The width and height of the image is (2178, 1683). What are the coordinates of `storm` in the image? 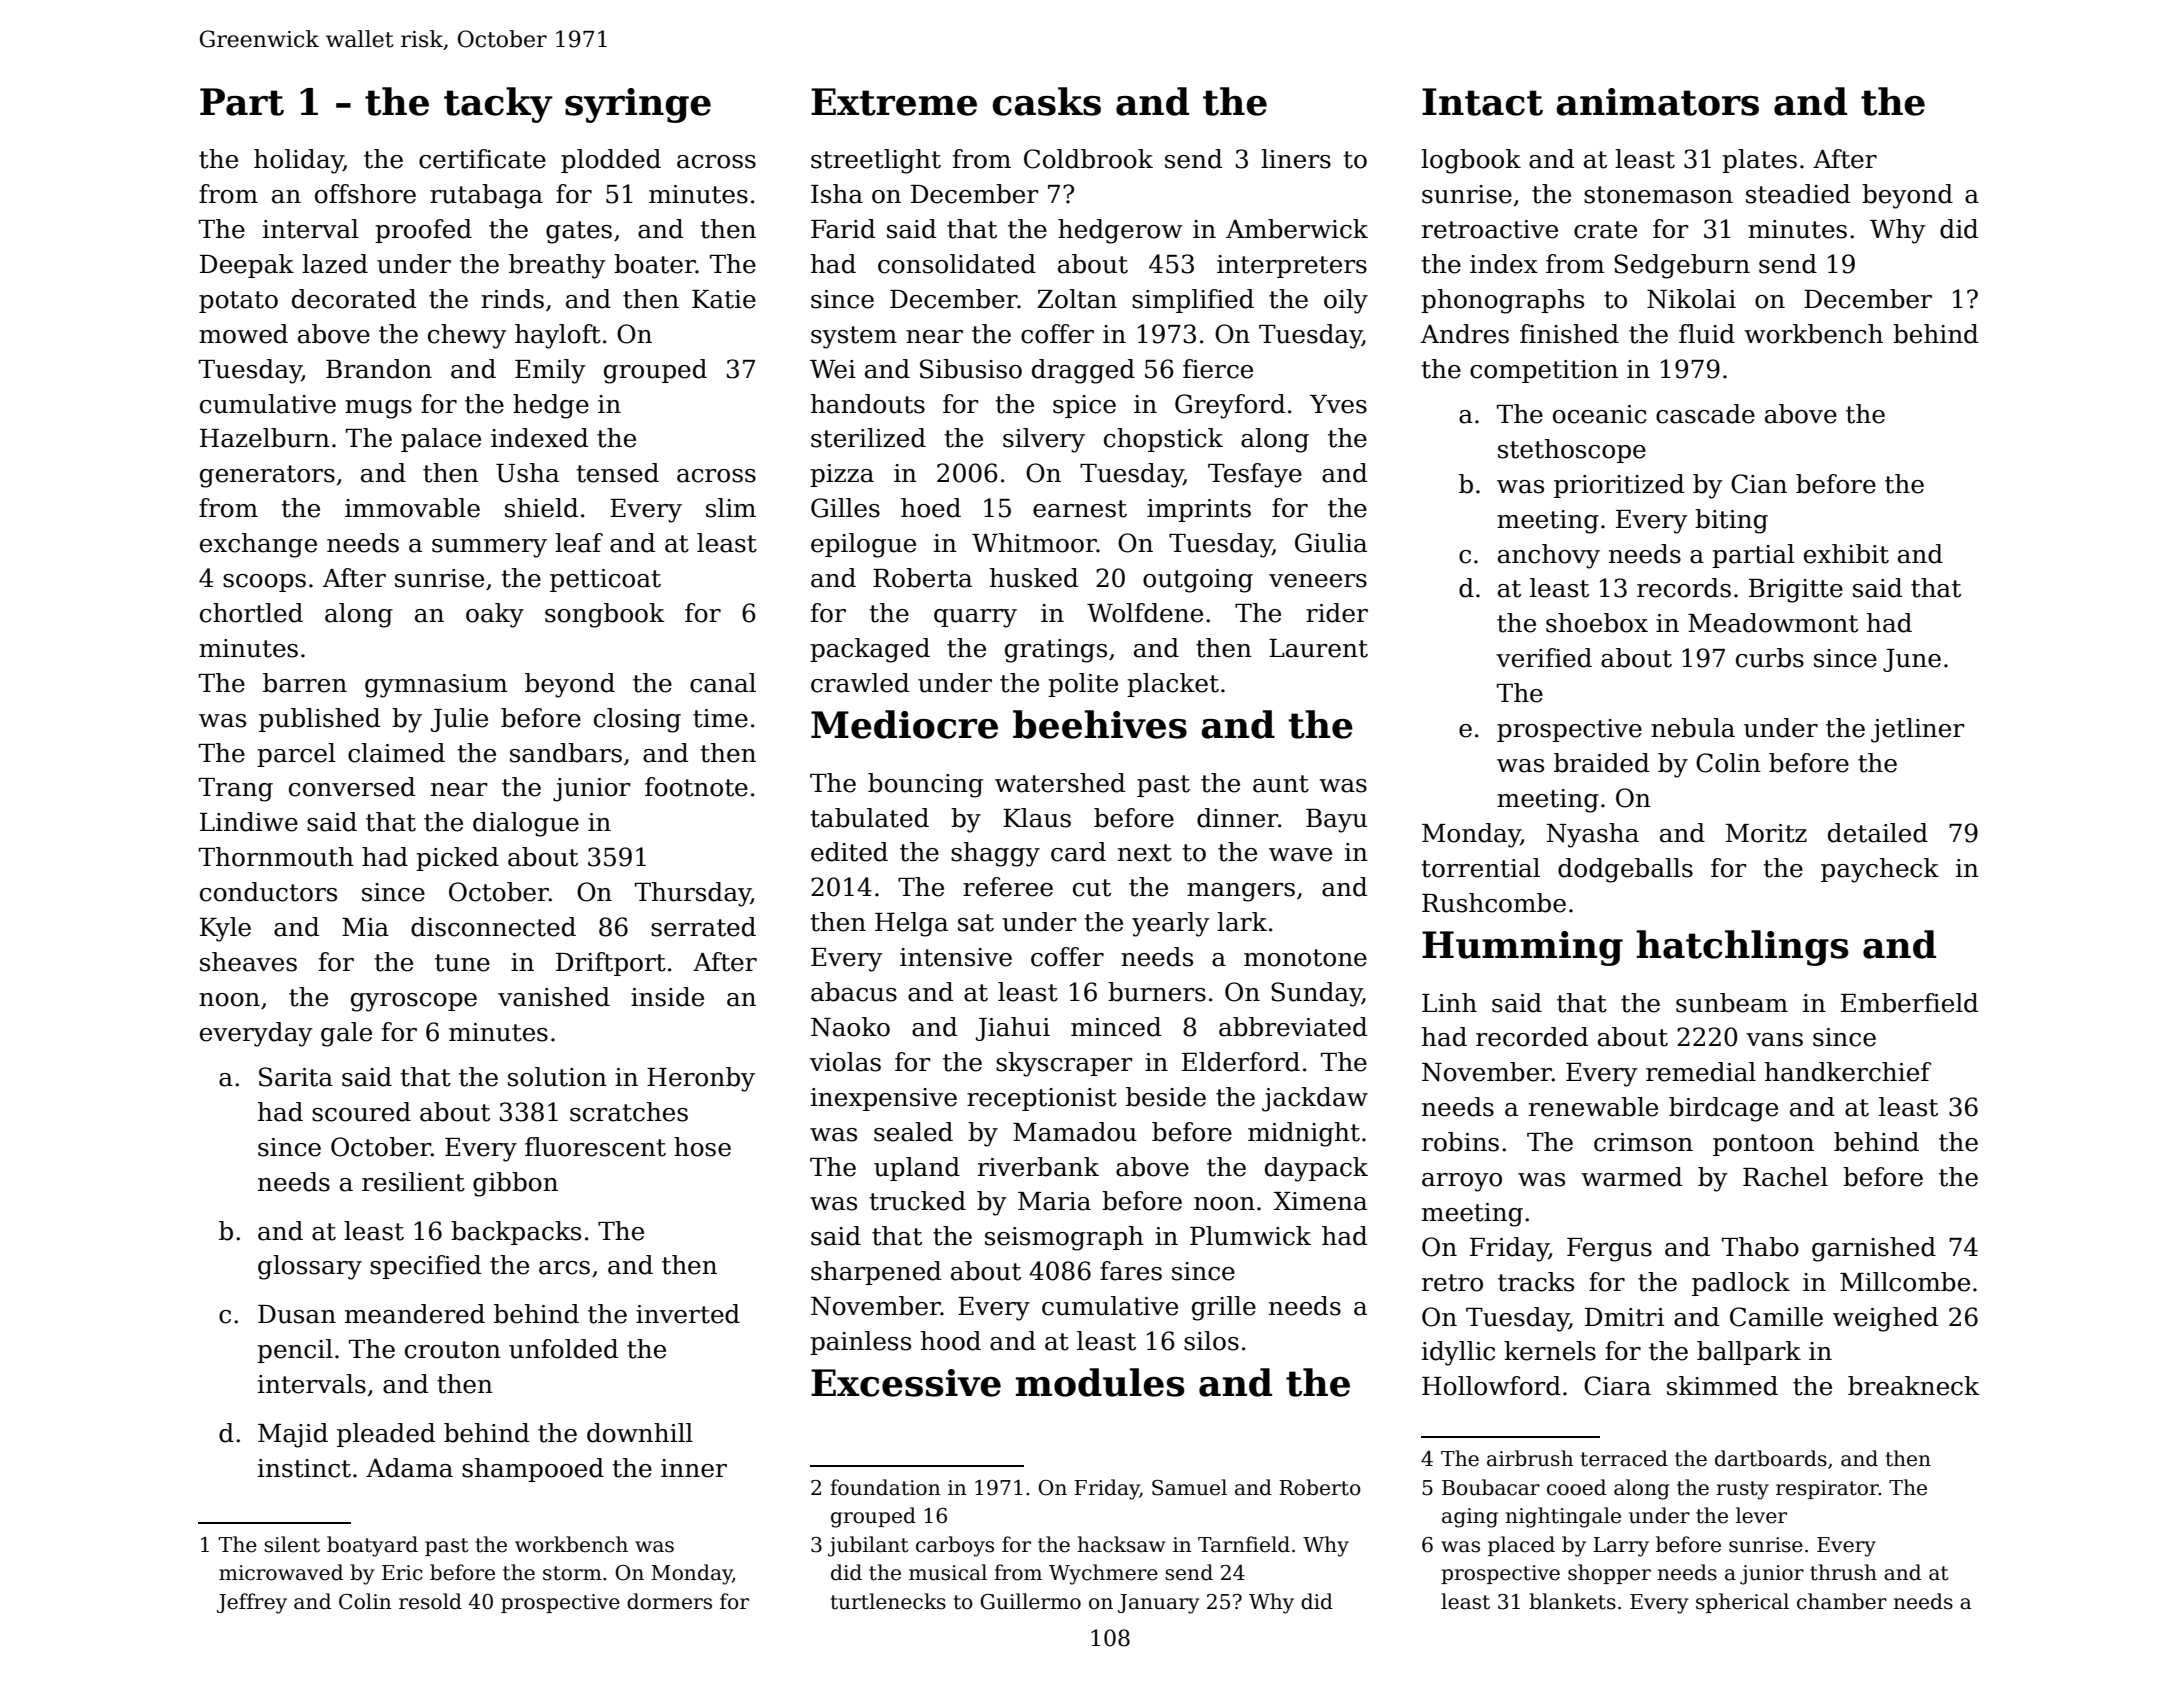 It's located at (572, 1573).
